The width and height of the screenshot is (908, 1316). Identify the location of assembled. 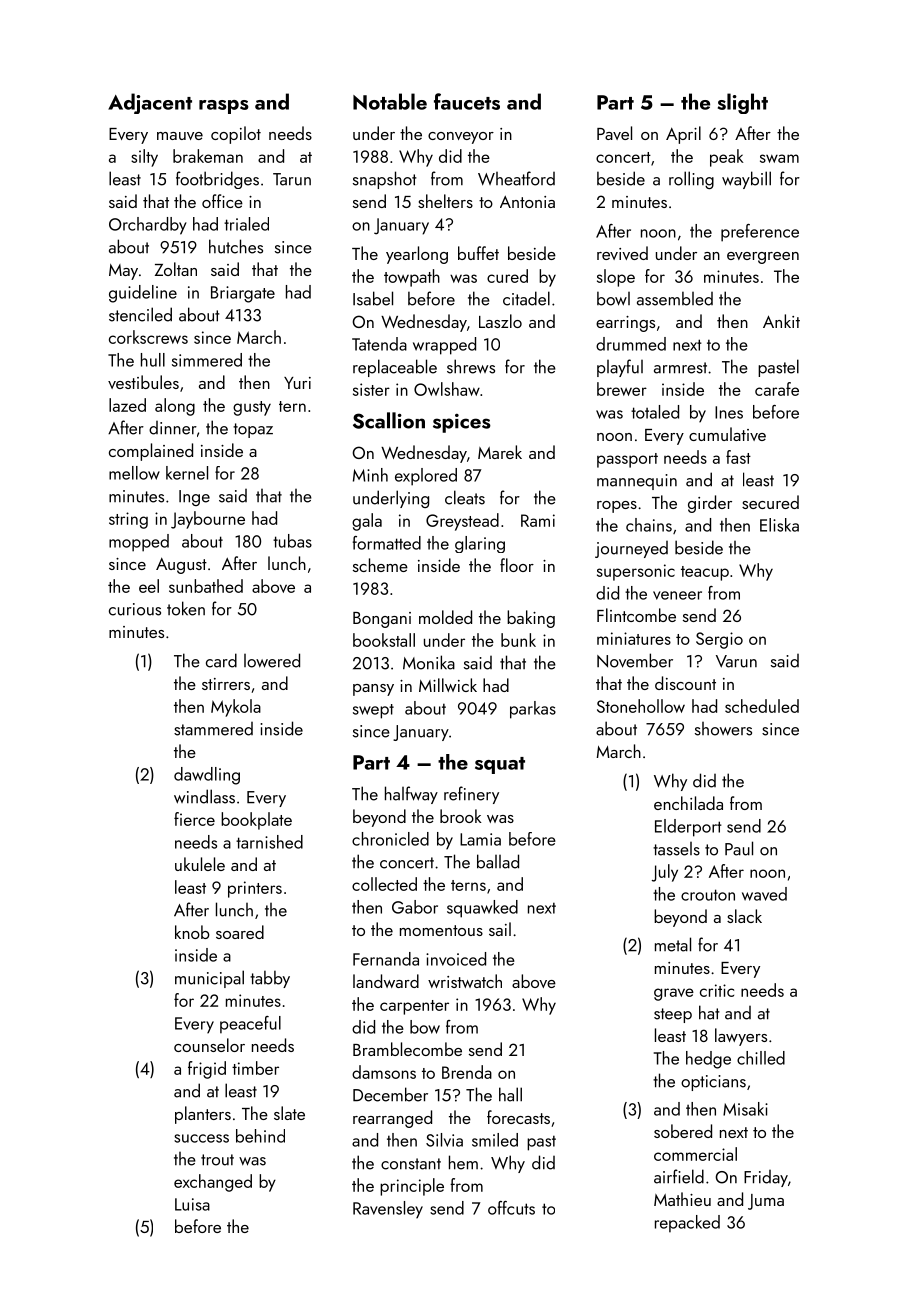
(675, 298).
